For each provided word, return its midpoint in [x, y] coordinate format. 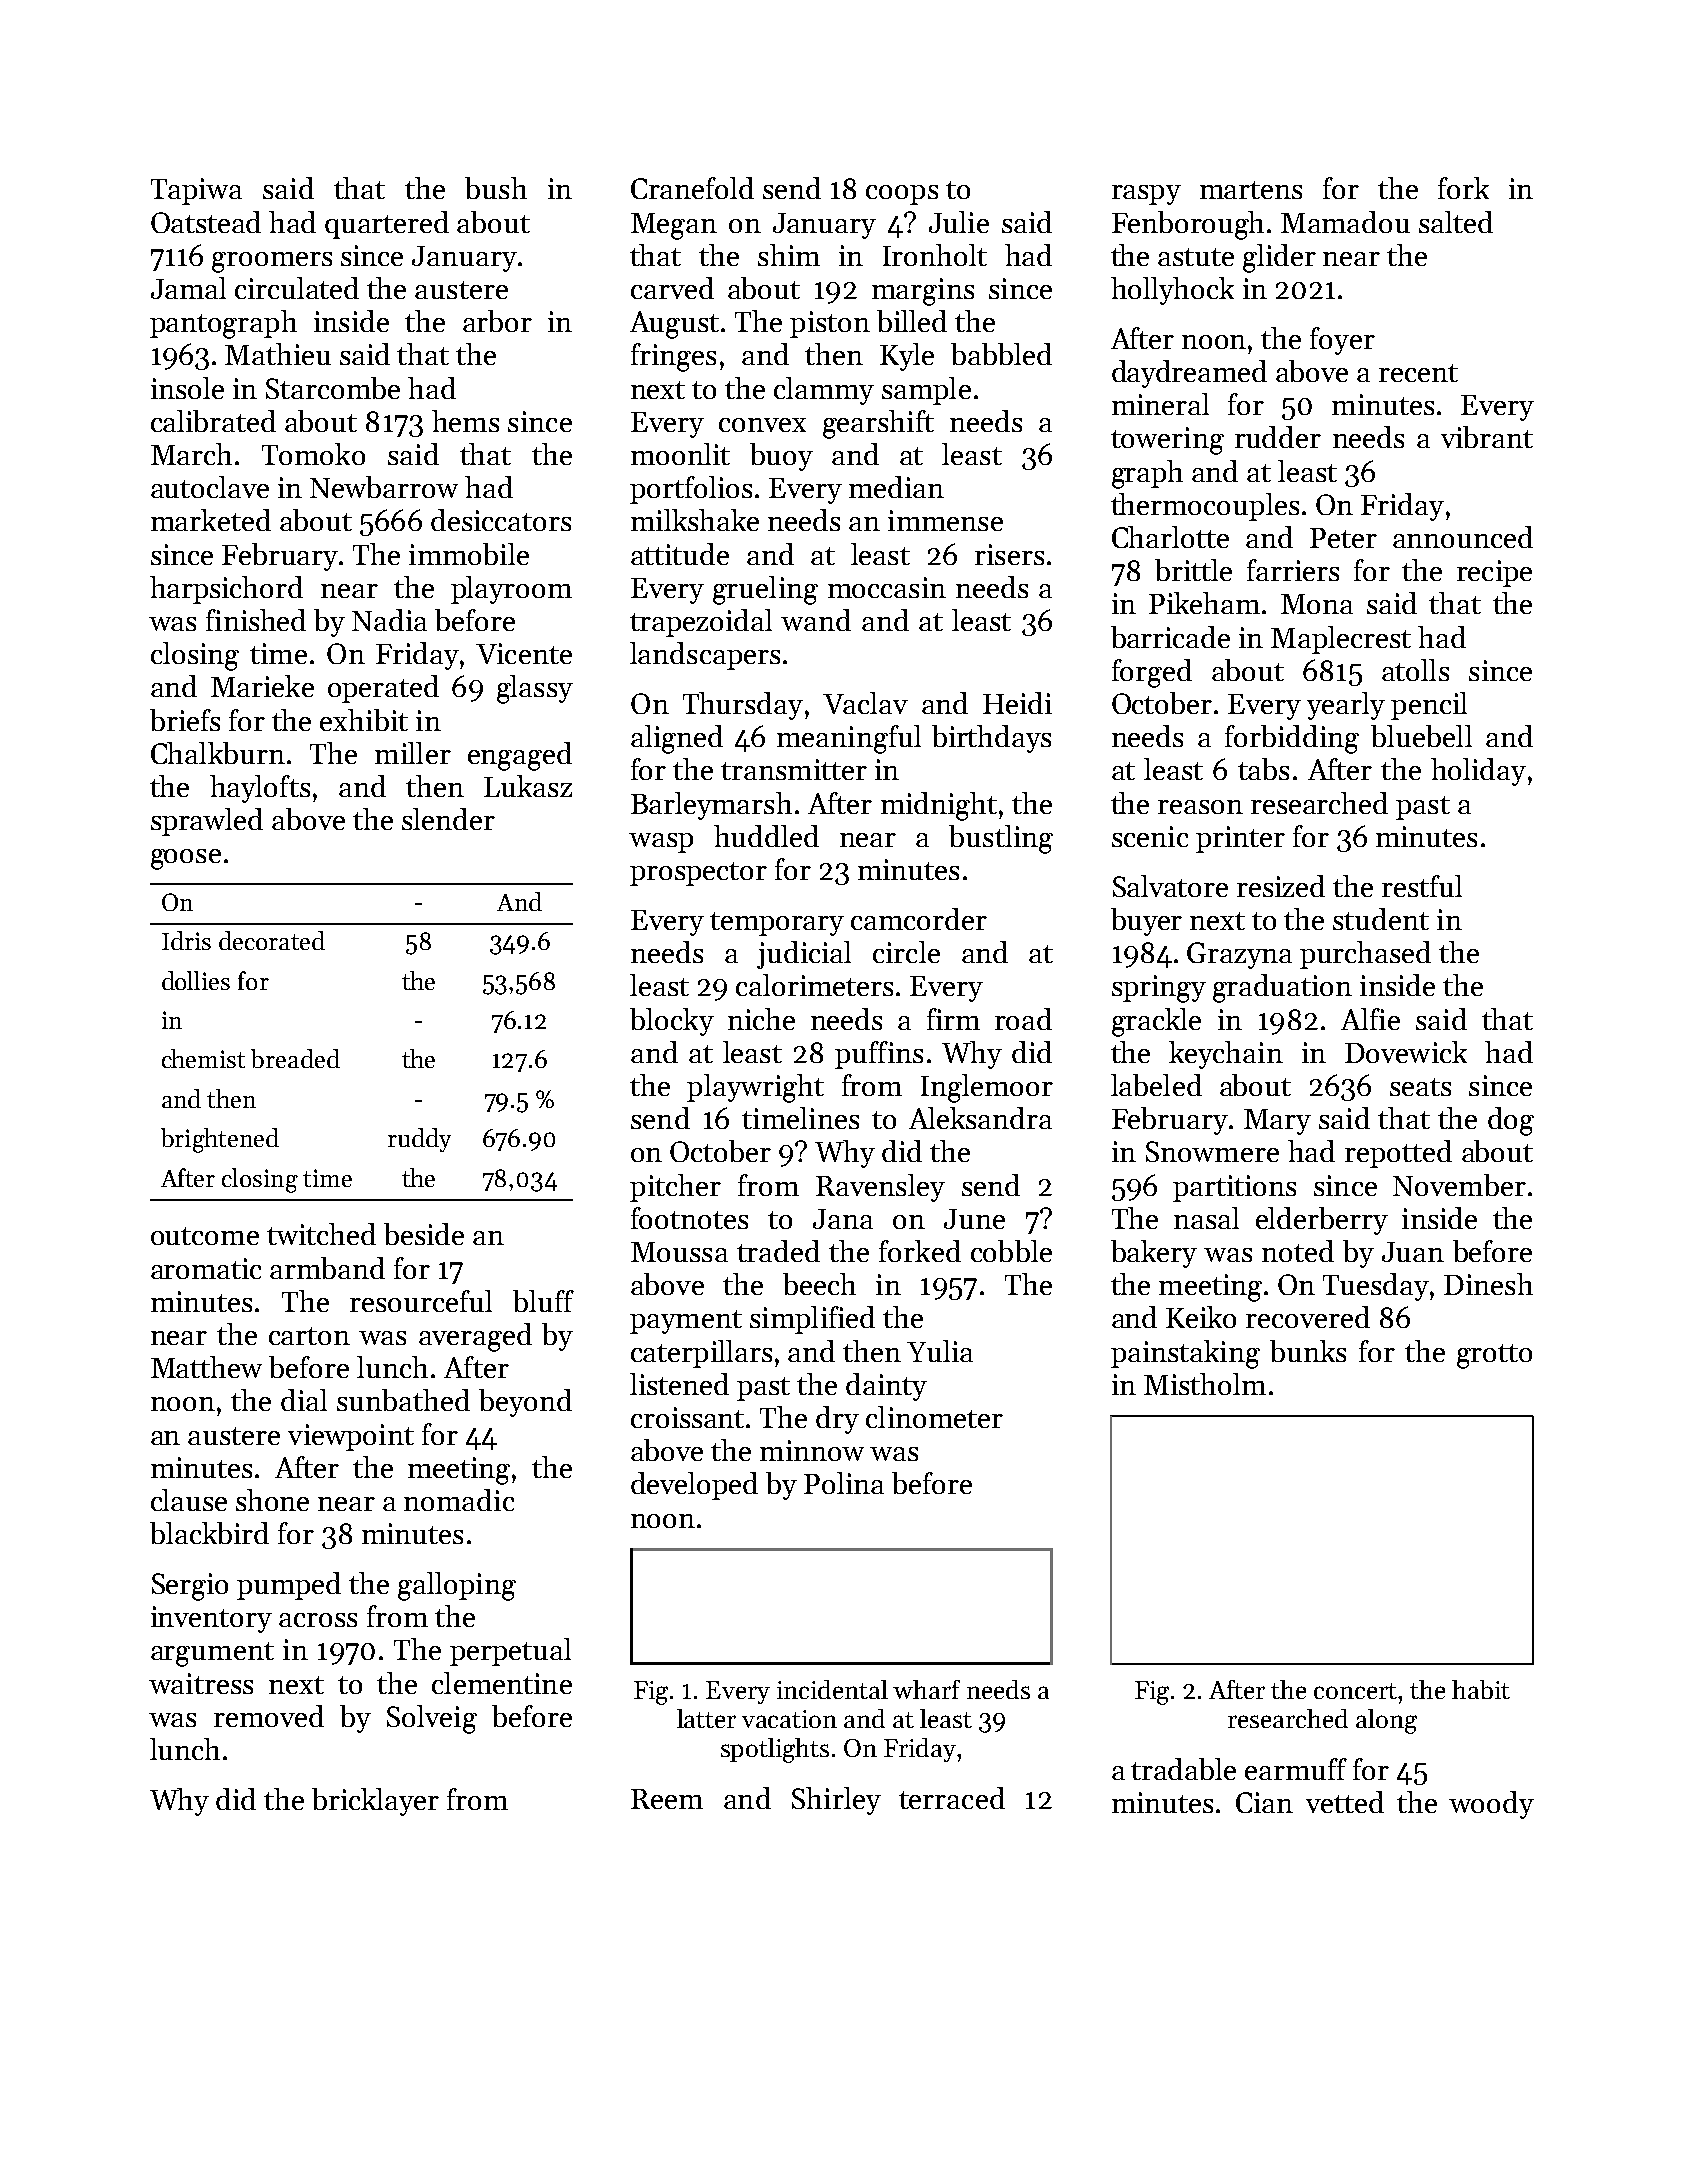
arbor [497, 321]
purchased [1365, 955]
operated [383, 689]
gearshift [878, 424]
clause [189, 1500]
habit [1481, 1689]
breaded [295, 1058]
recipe [1494, 573]
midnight [939, 806]
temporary [777, 924]
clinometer [934, 1417]
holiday [1478, 772]
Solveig [432, 1719]
